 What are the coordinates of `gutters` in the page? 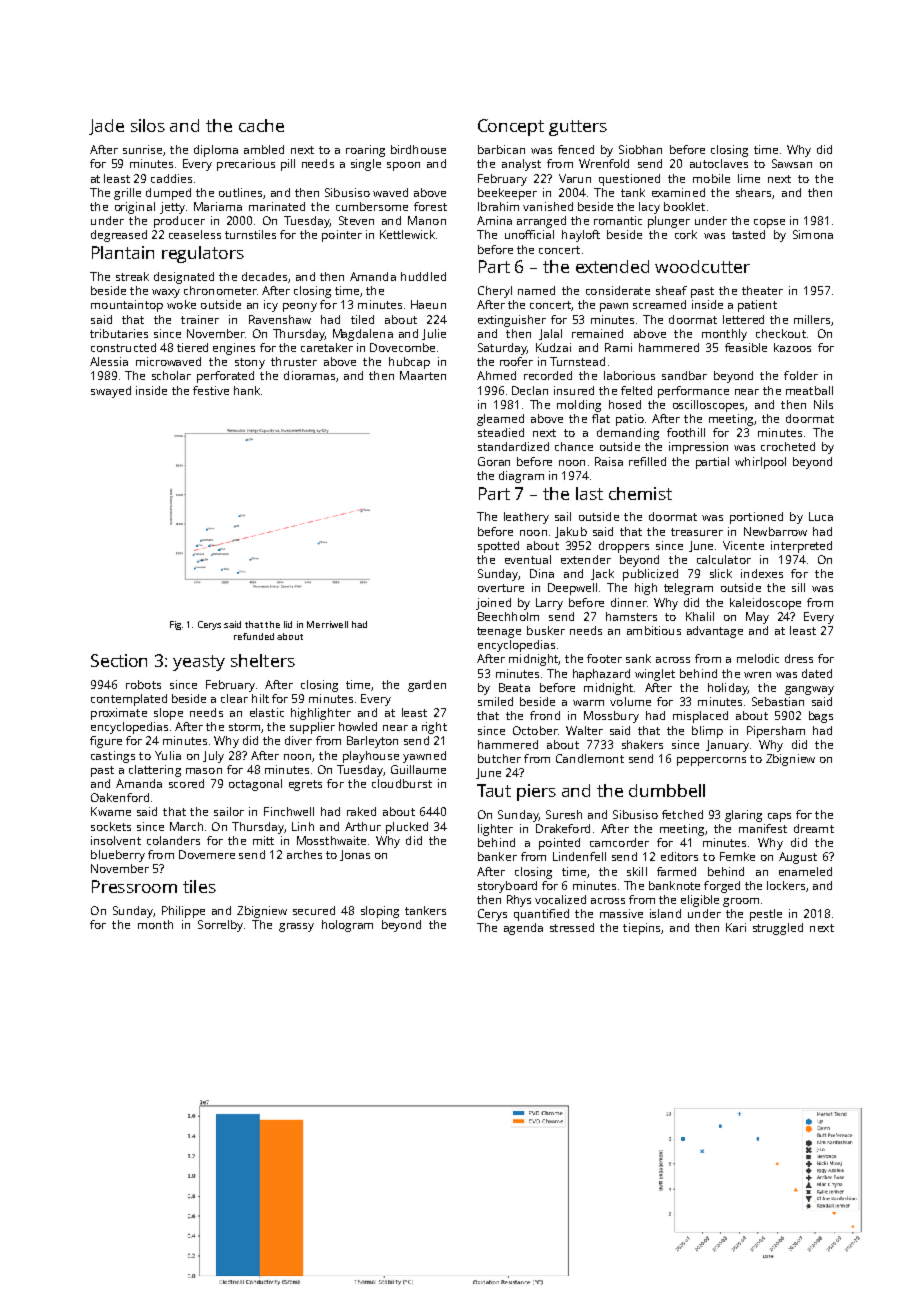 It's located at (578, 128).
